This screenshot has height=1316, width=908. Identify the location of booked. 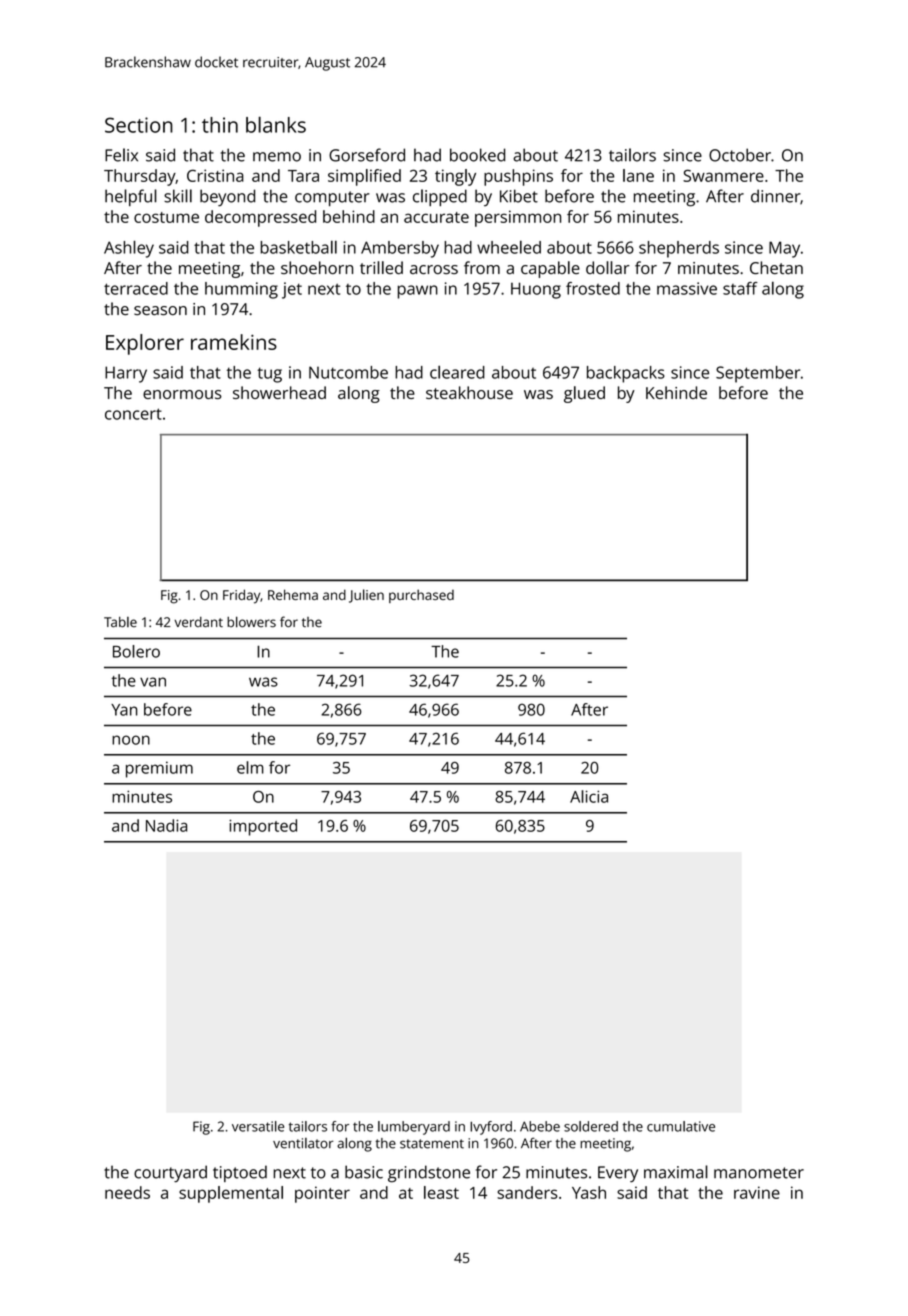
(478, 155).
